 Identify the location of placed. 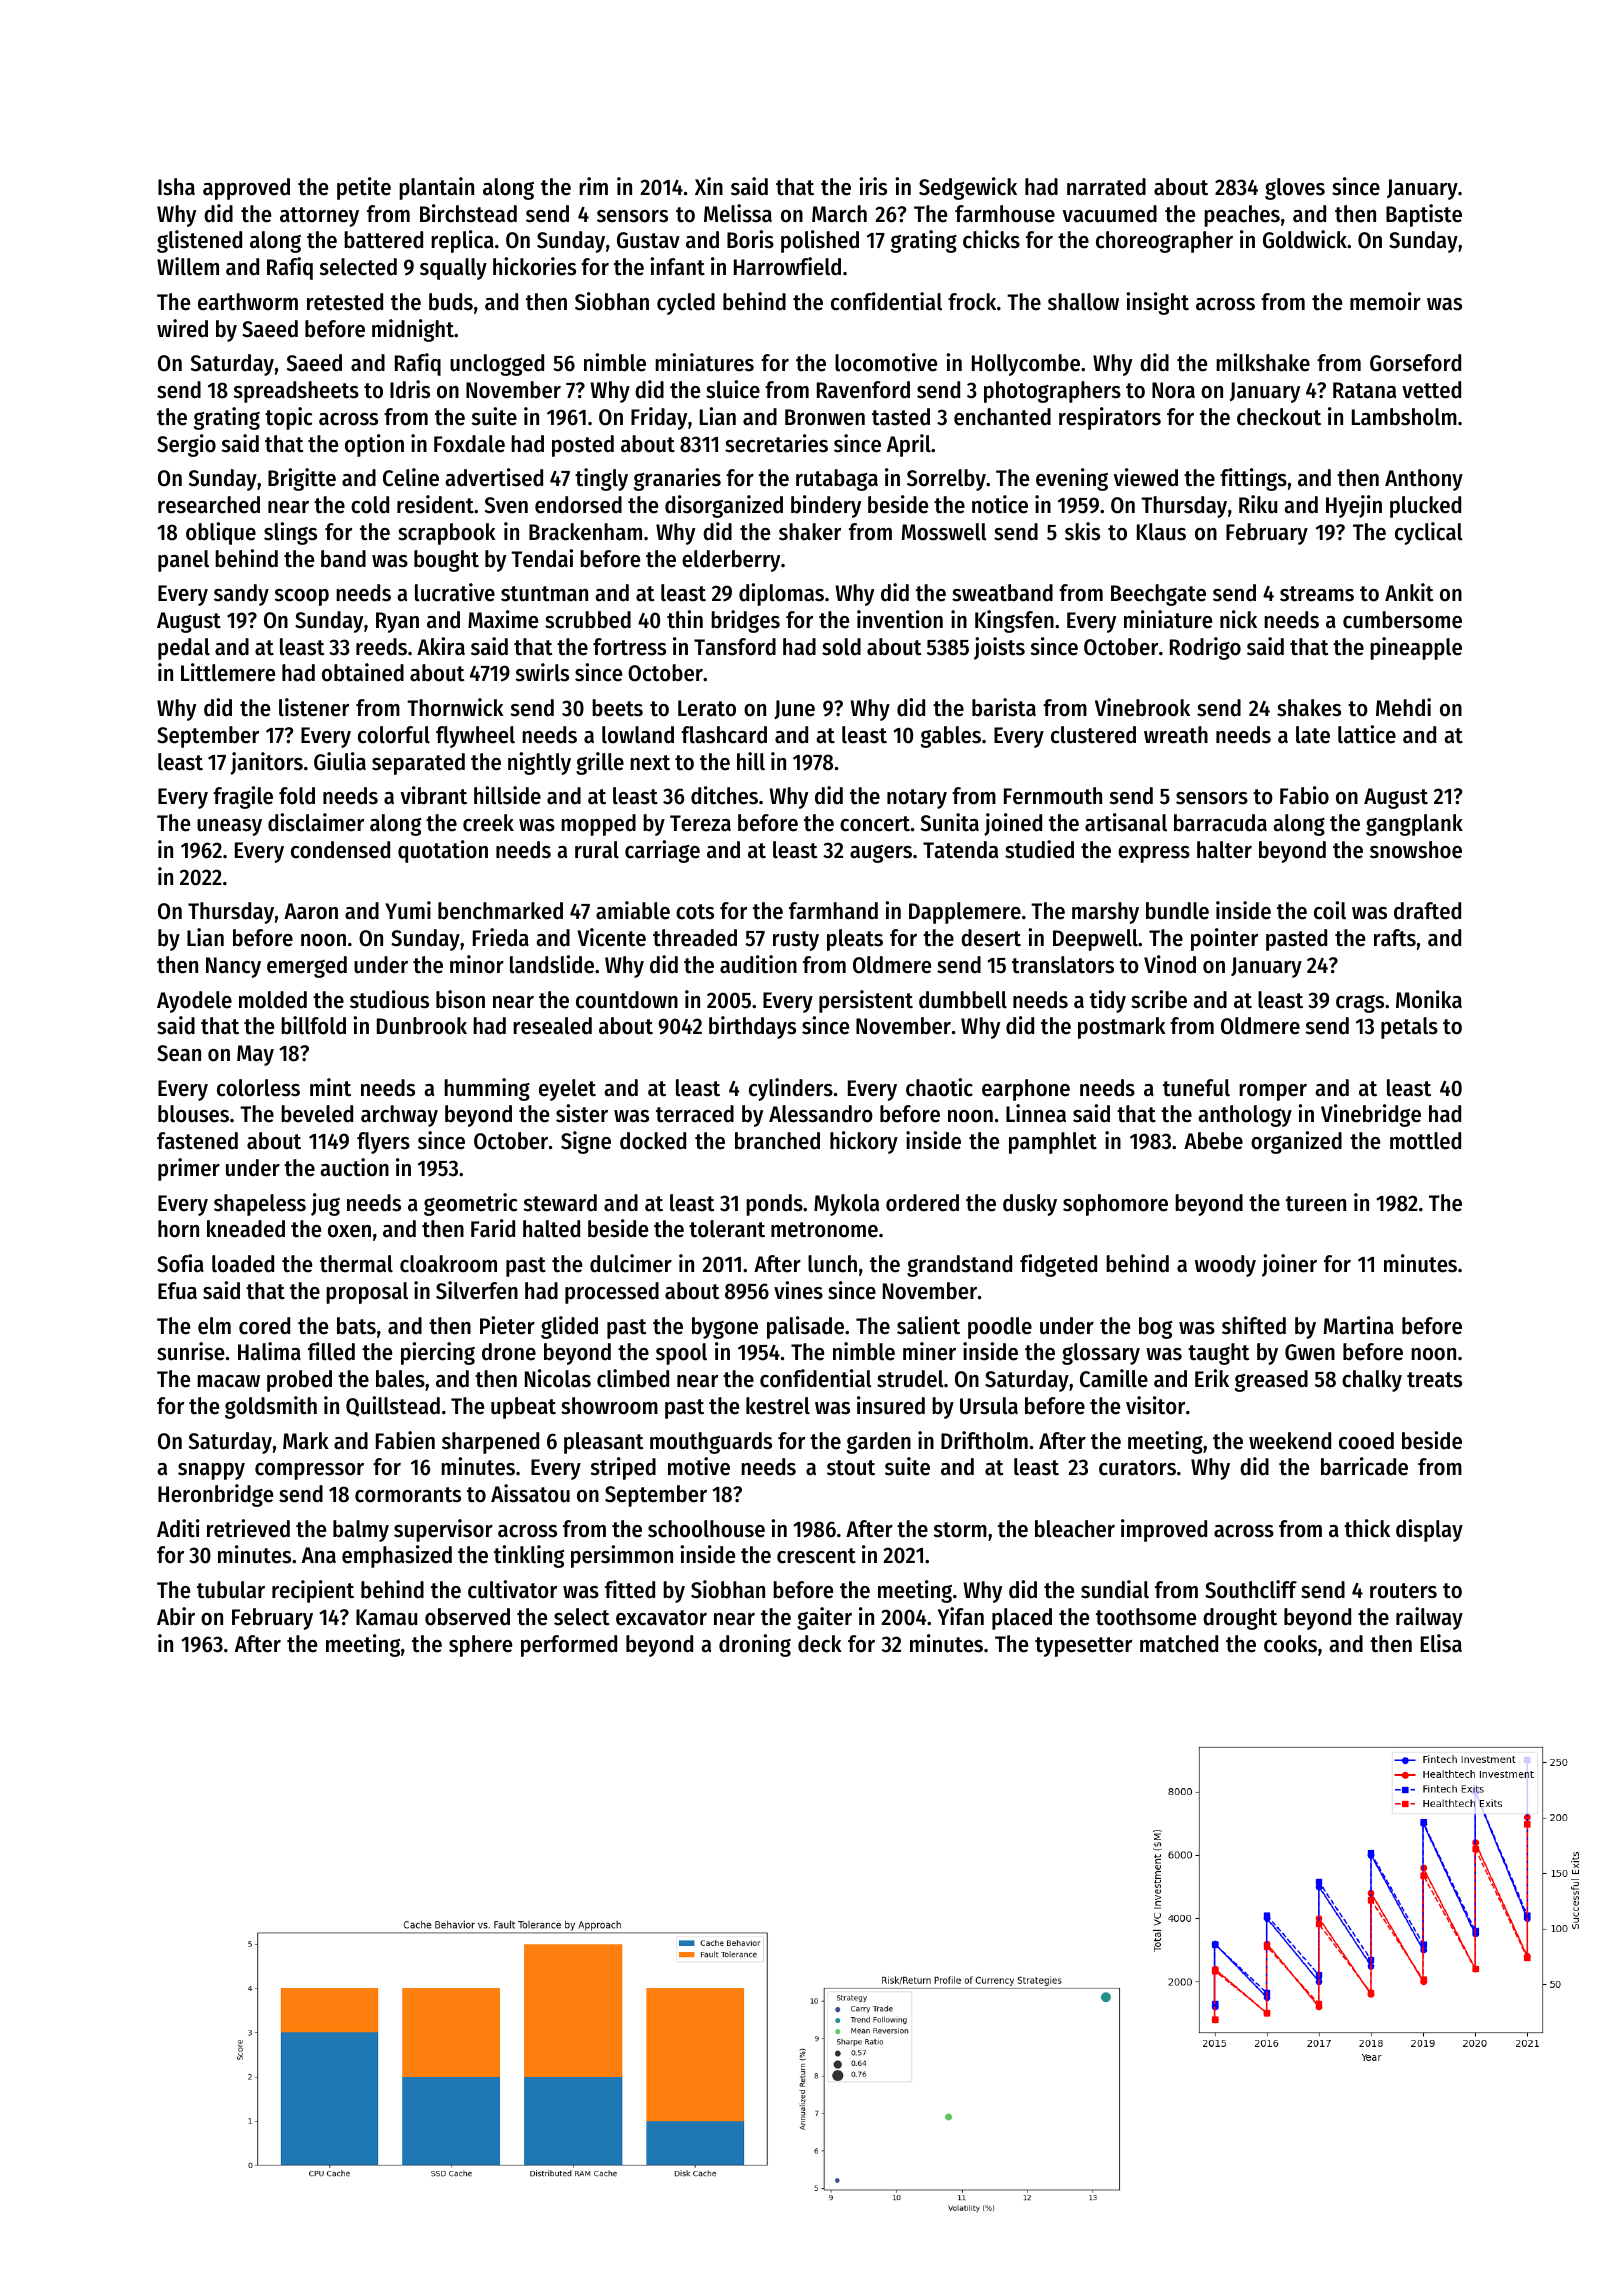
(1022, 1619).
